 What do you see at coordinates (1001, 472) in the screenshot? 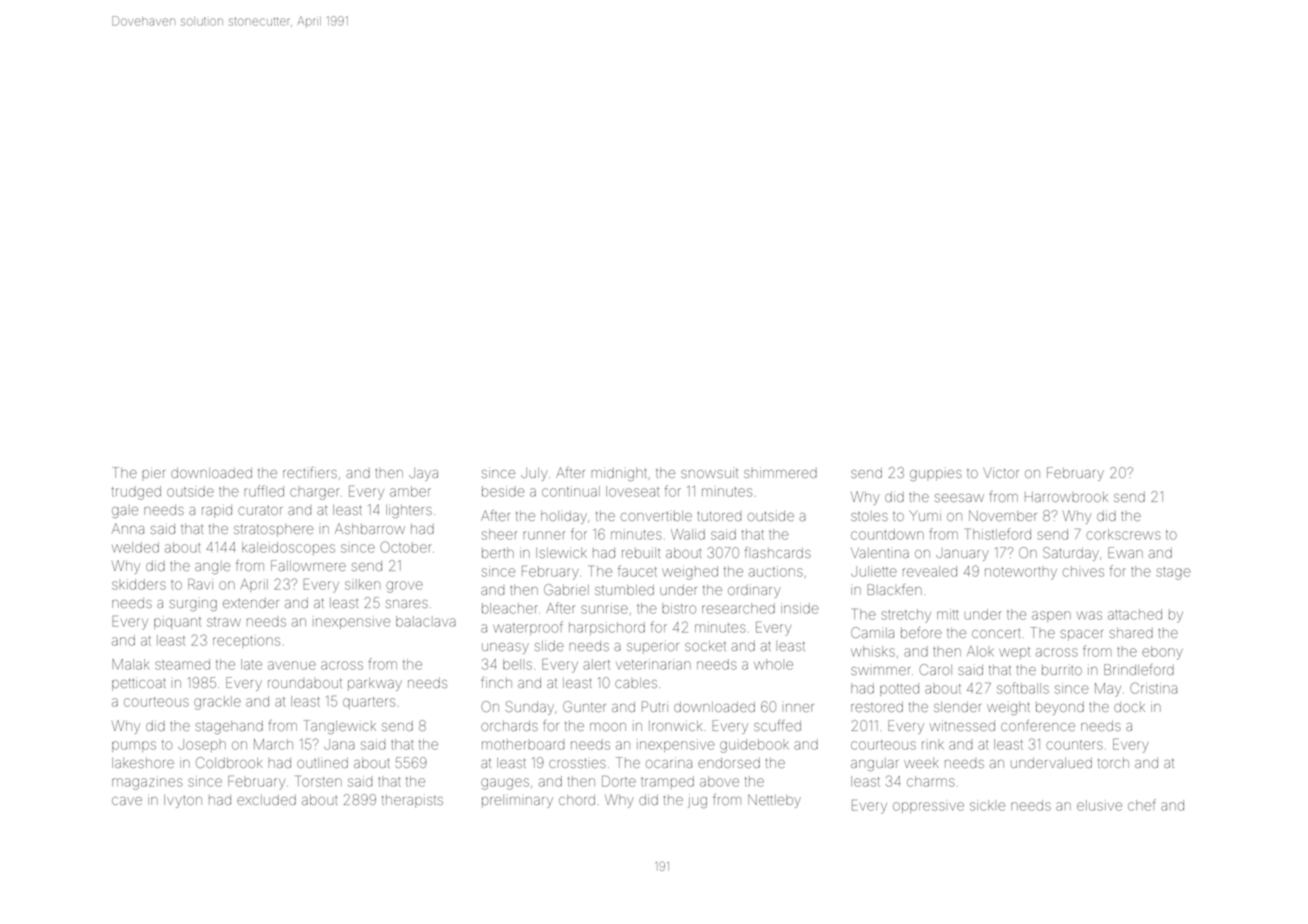
I see `Victor` at bounding box center [1001, 472].
